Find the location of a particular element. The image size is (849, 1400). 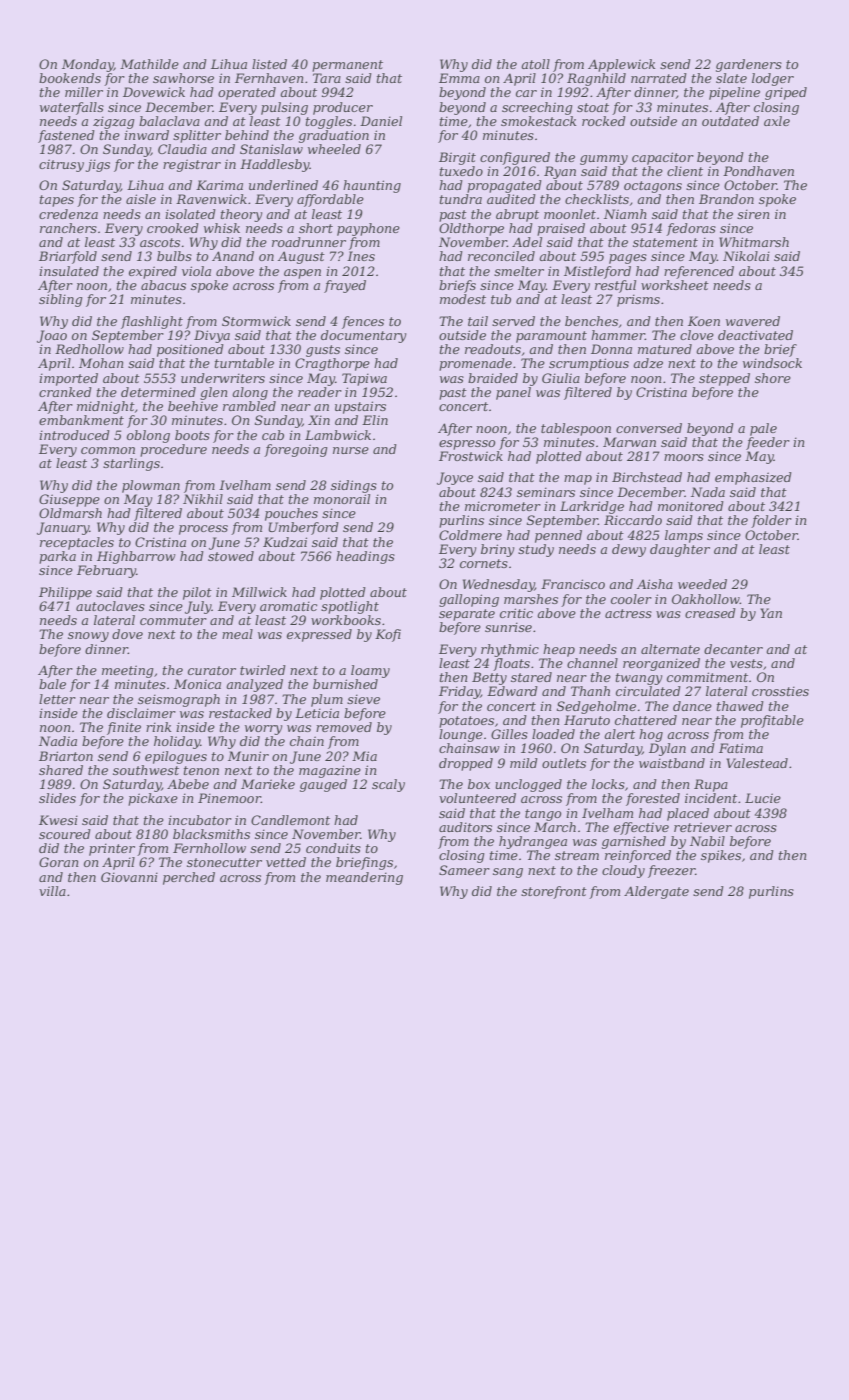

axle is located at coordinates (777, 121).
